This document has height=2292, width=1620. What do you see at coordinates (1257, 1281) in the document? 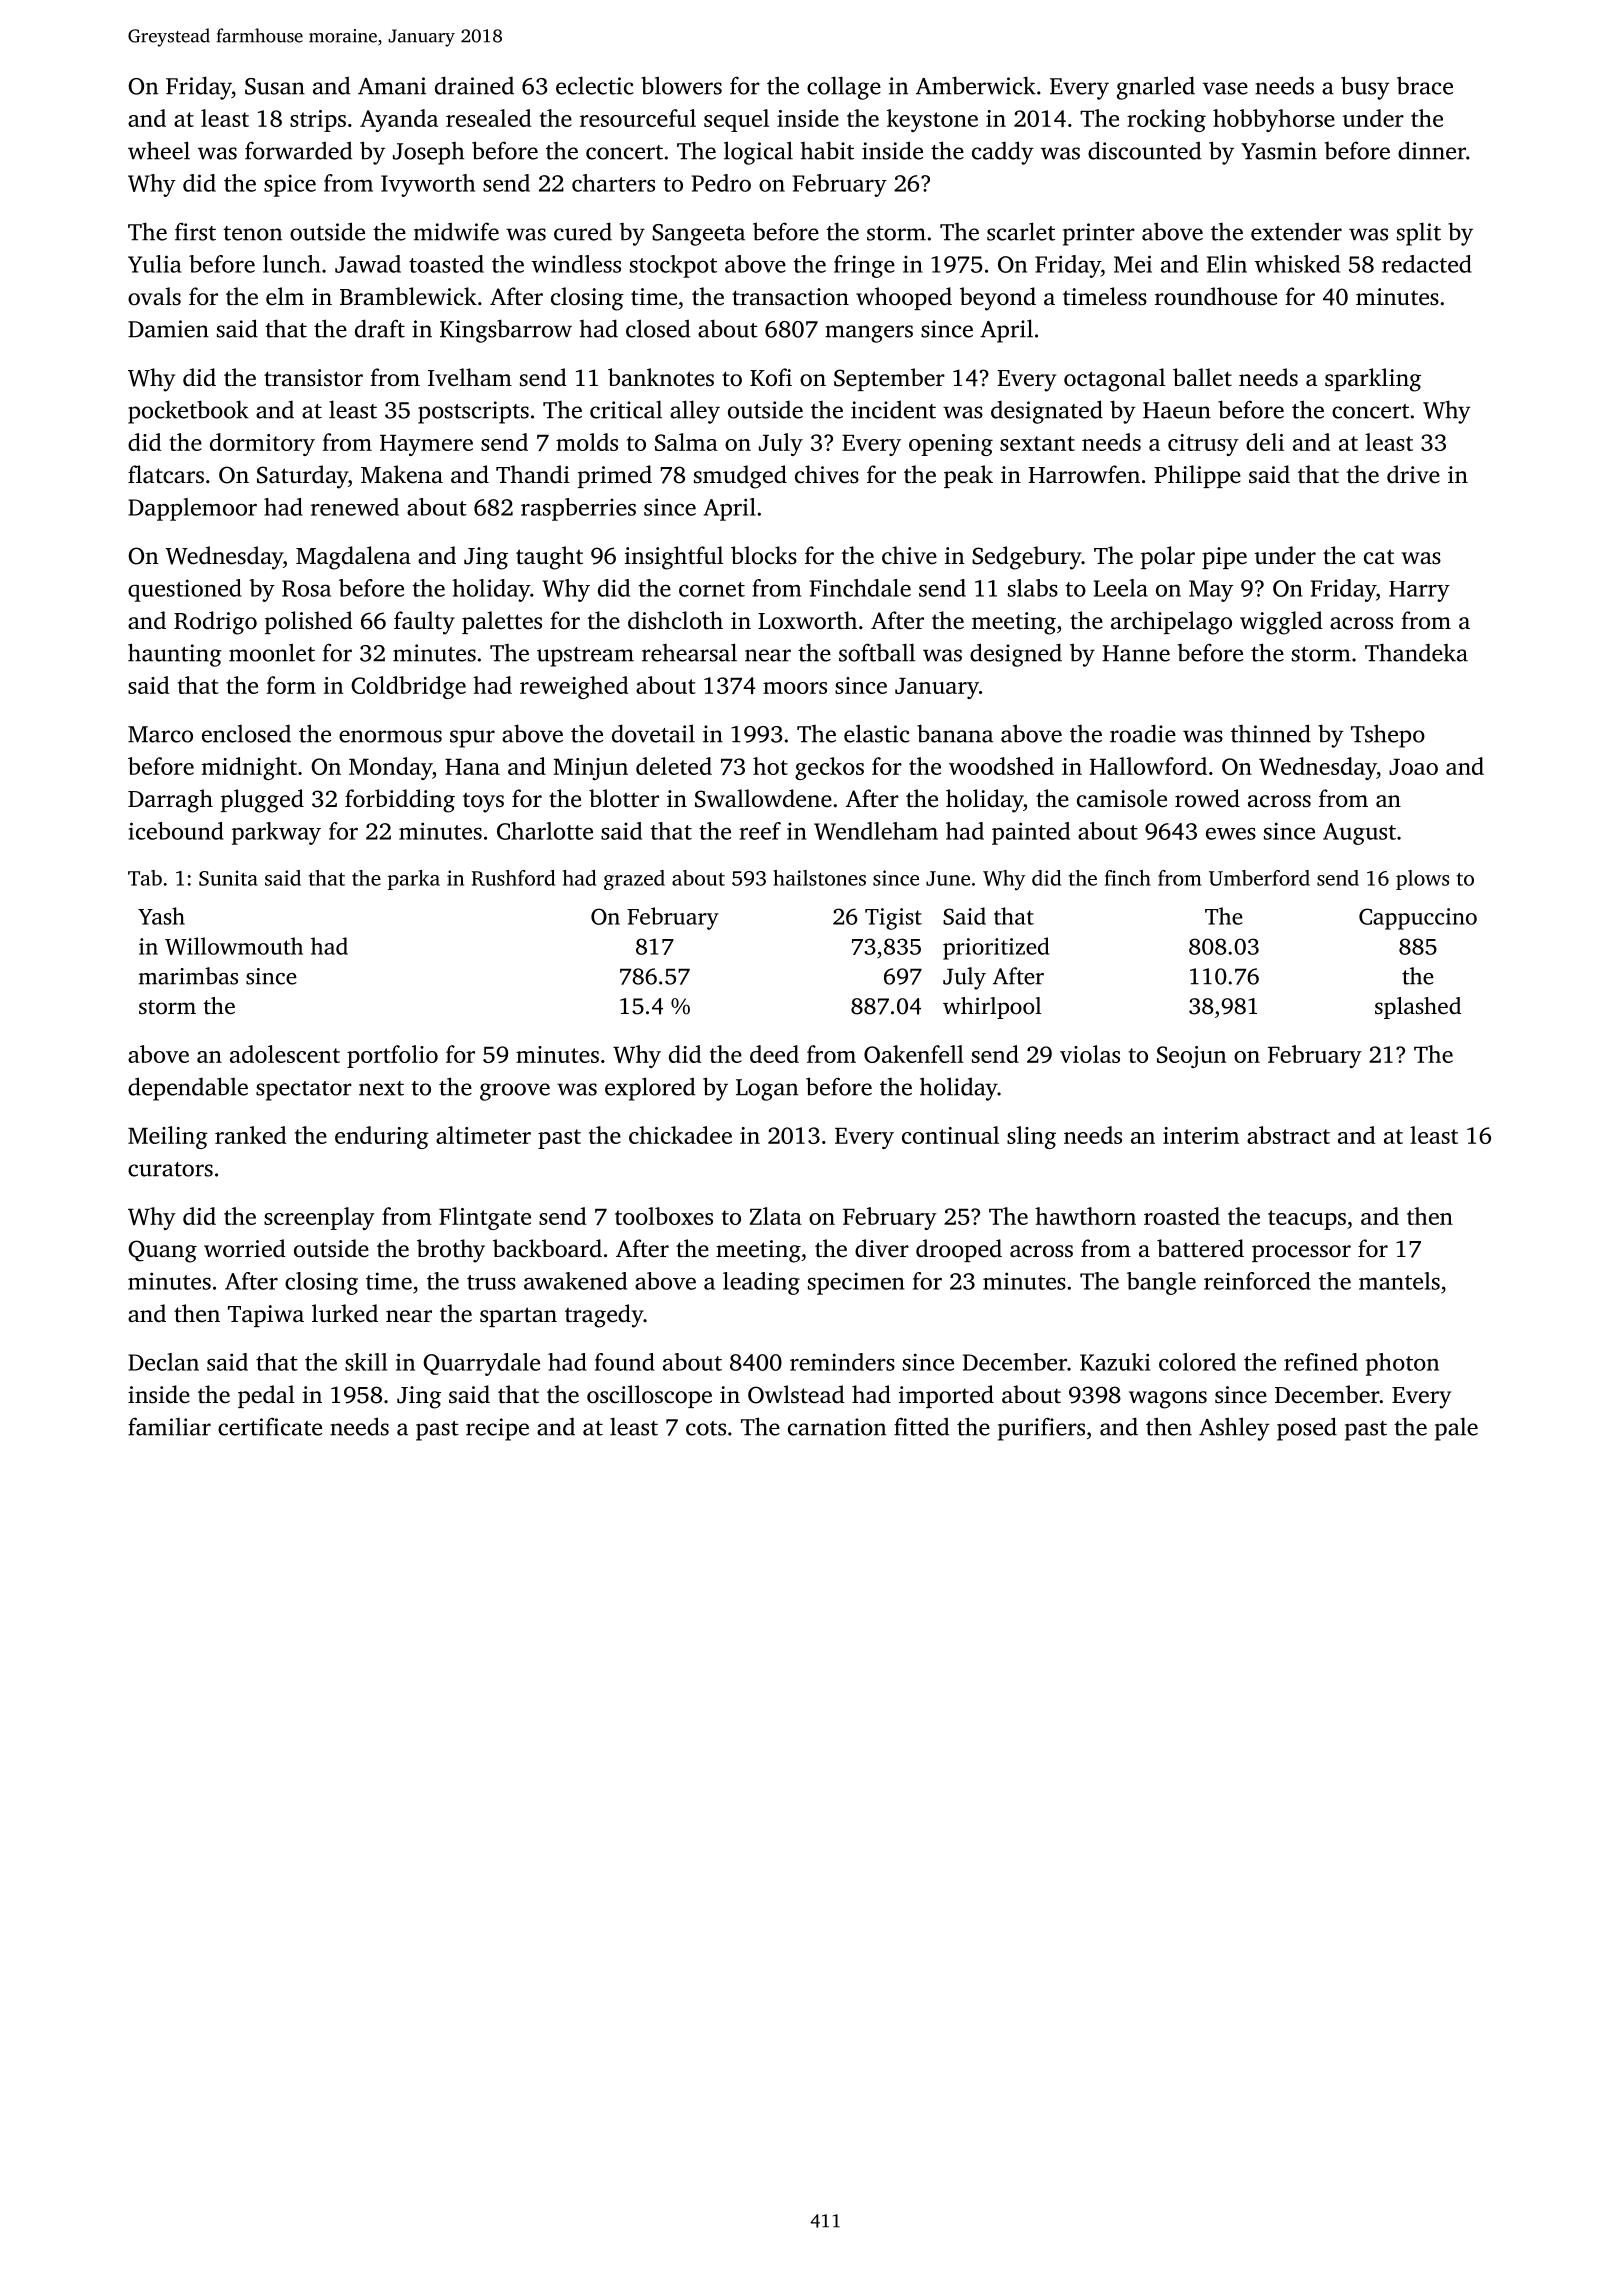
I see `reinforced` at bounding box center [1257, 1281].
